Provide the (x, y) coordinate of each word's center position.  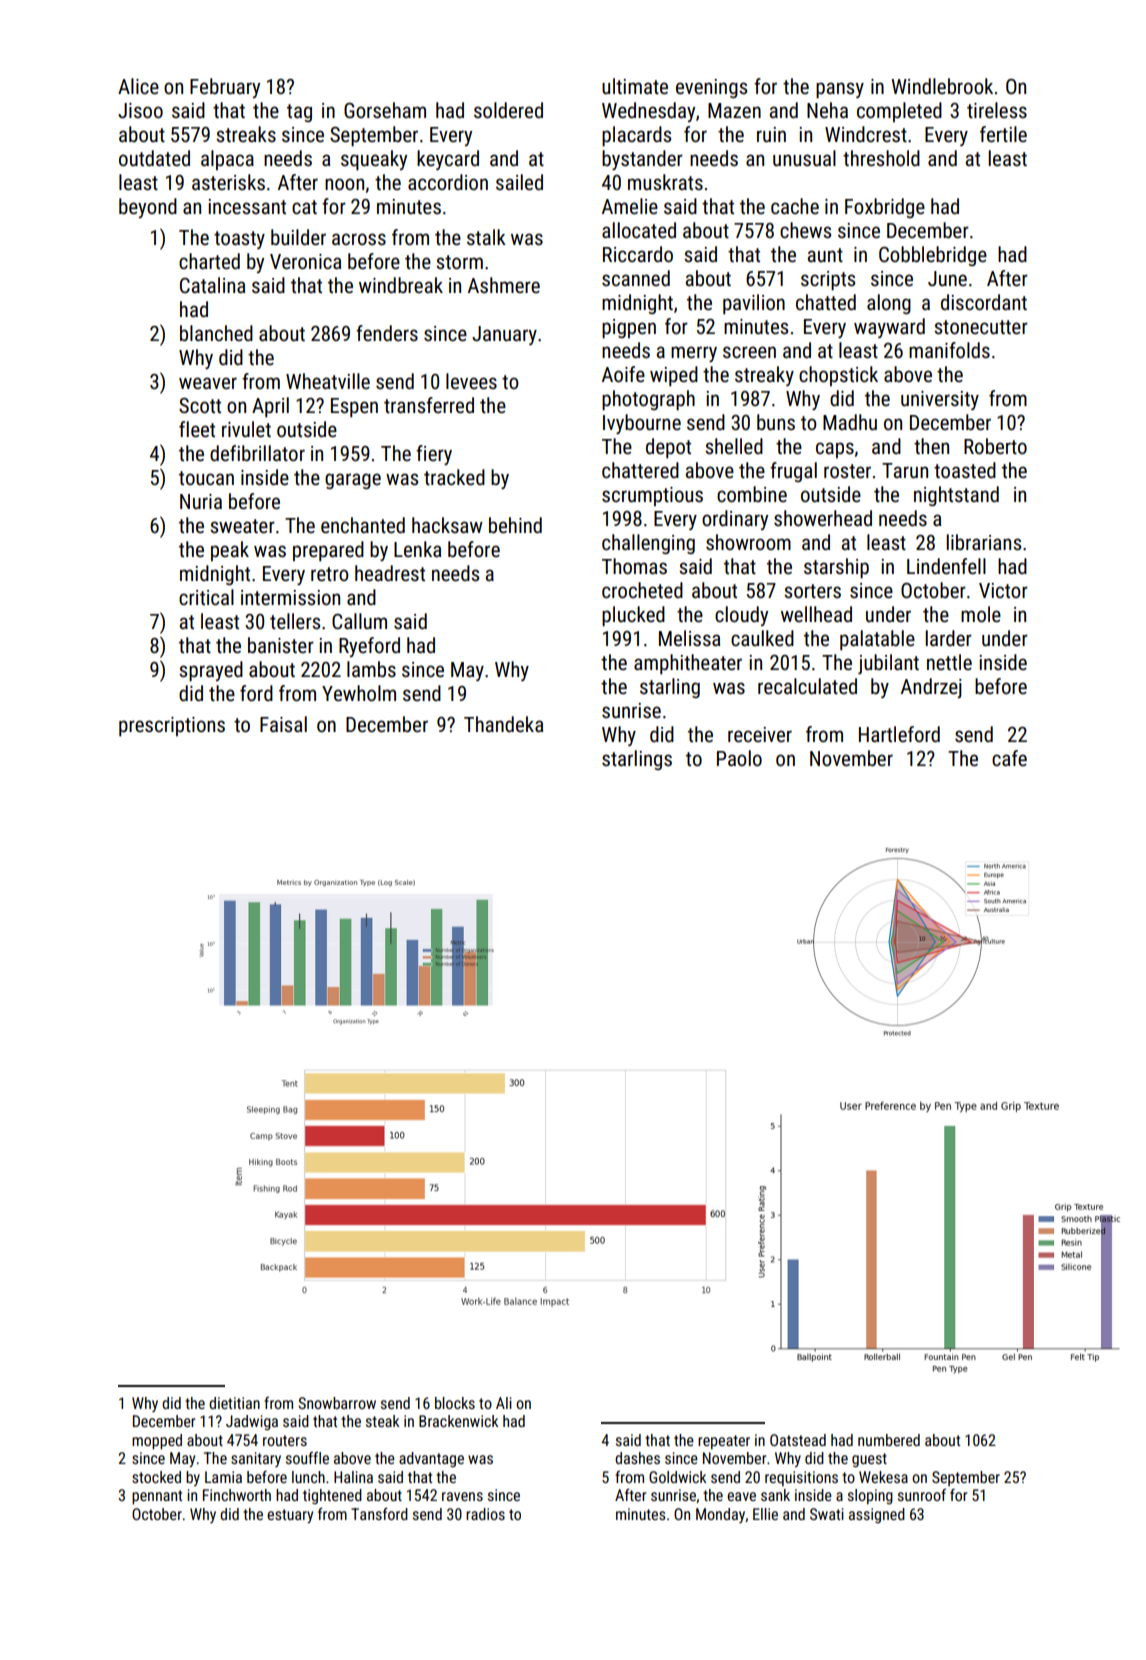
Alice (138, 86)
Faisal (283, 724)
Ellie (765, 1514)
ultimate (635, 86)
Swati (827, 1514)
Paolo (739, 758)
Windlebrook (942, 86)
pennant (157, 1497)
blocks (455, 1403)
